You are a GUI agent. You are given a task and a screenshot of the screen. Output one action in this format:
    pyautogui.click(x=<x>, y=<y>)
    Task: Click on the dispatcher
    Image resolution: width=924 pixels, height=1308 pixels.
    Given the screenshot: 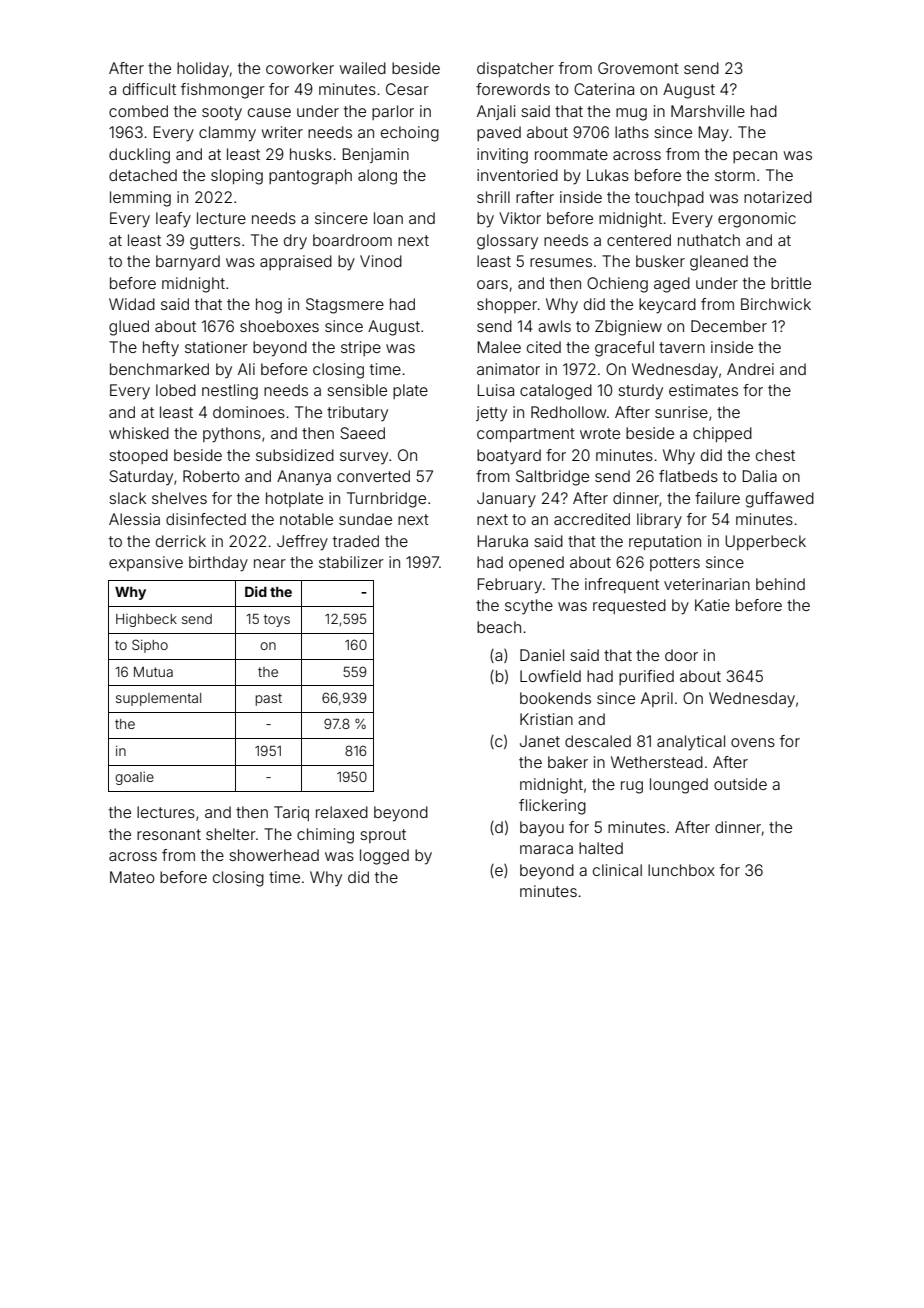 What is the action you would take?
    pyautogui.click(x=515, y=69)
